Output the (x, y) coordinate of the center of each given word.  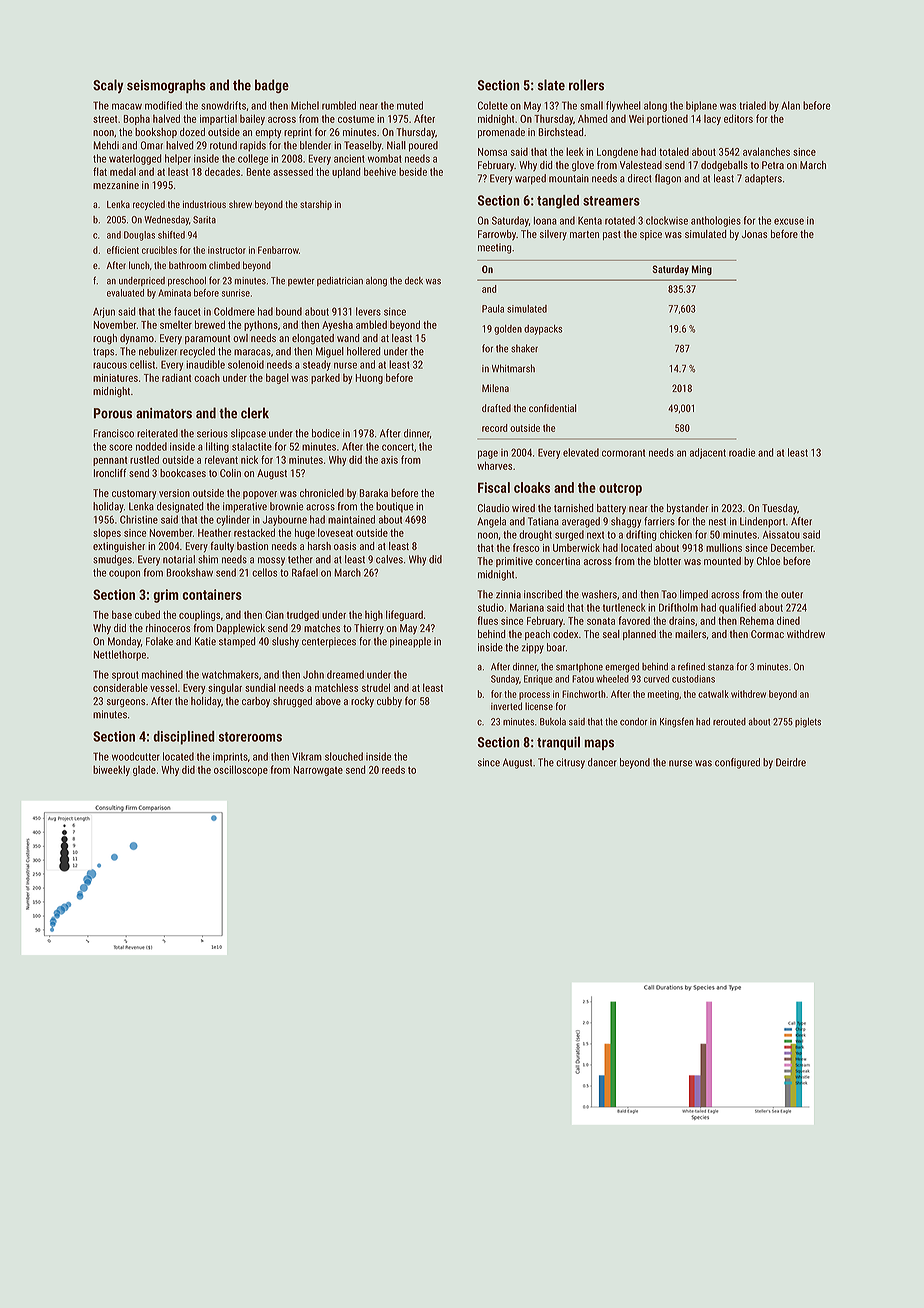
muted (410, 105)
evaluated (125, 293)
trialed (752, 105)
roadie (742, 452)
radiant (176, 377)
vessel (163, 687)
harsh (319, 546)
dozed (192, 132)
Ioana (545, 221)
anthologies (716, 221)
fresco (526, 547)
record (495, 428)
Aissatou (781, 535)
